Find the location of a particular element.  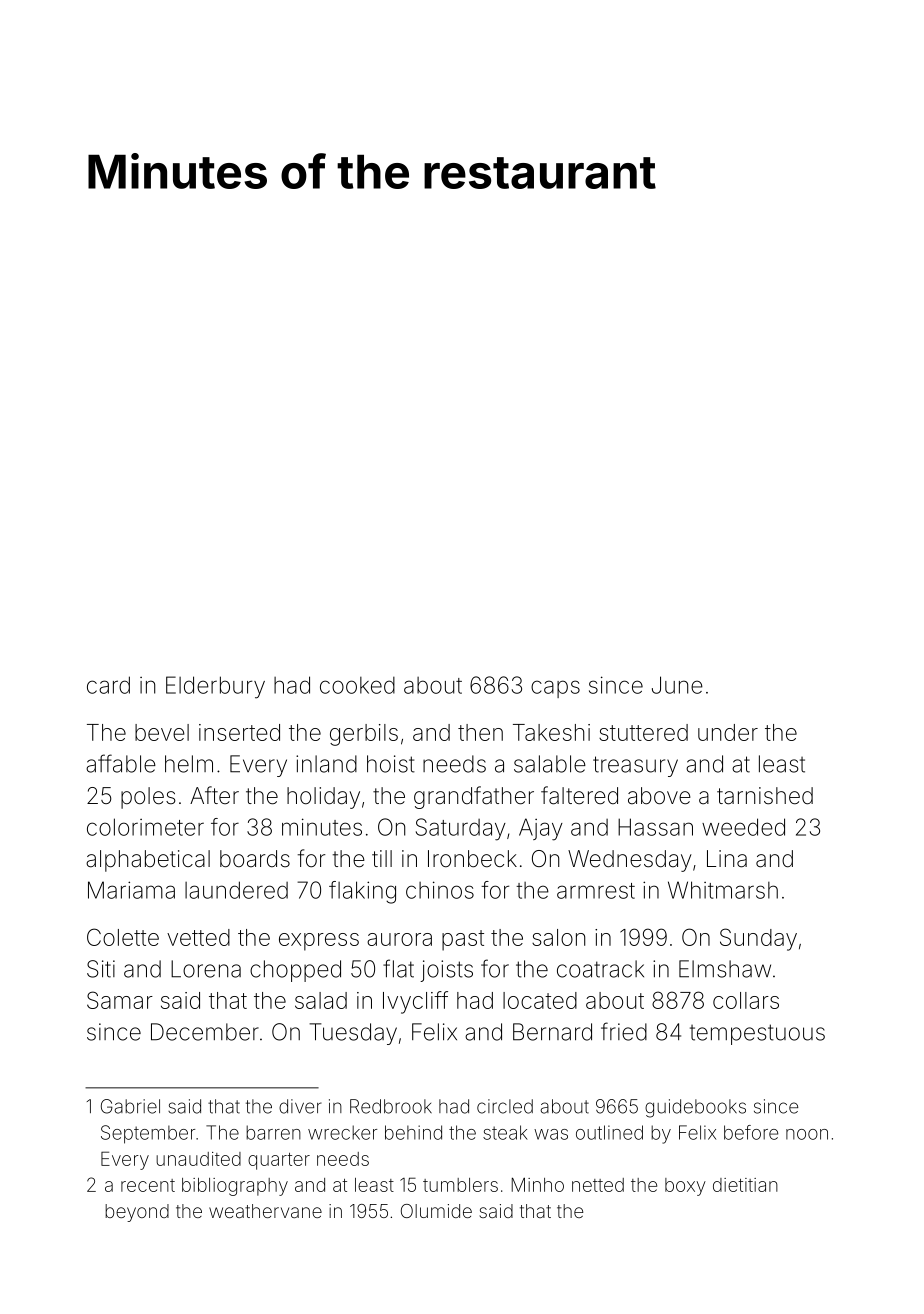

fried is located at coordinates (624, 1031).
